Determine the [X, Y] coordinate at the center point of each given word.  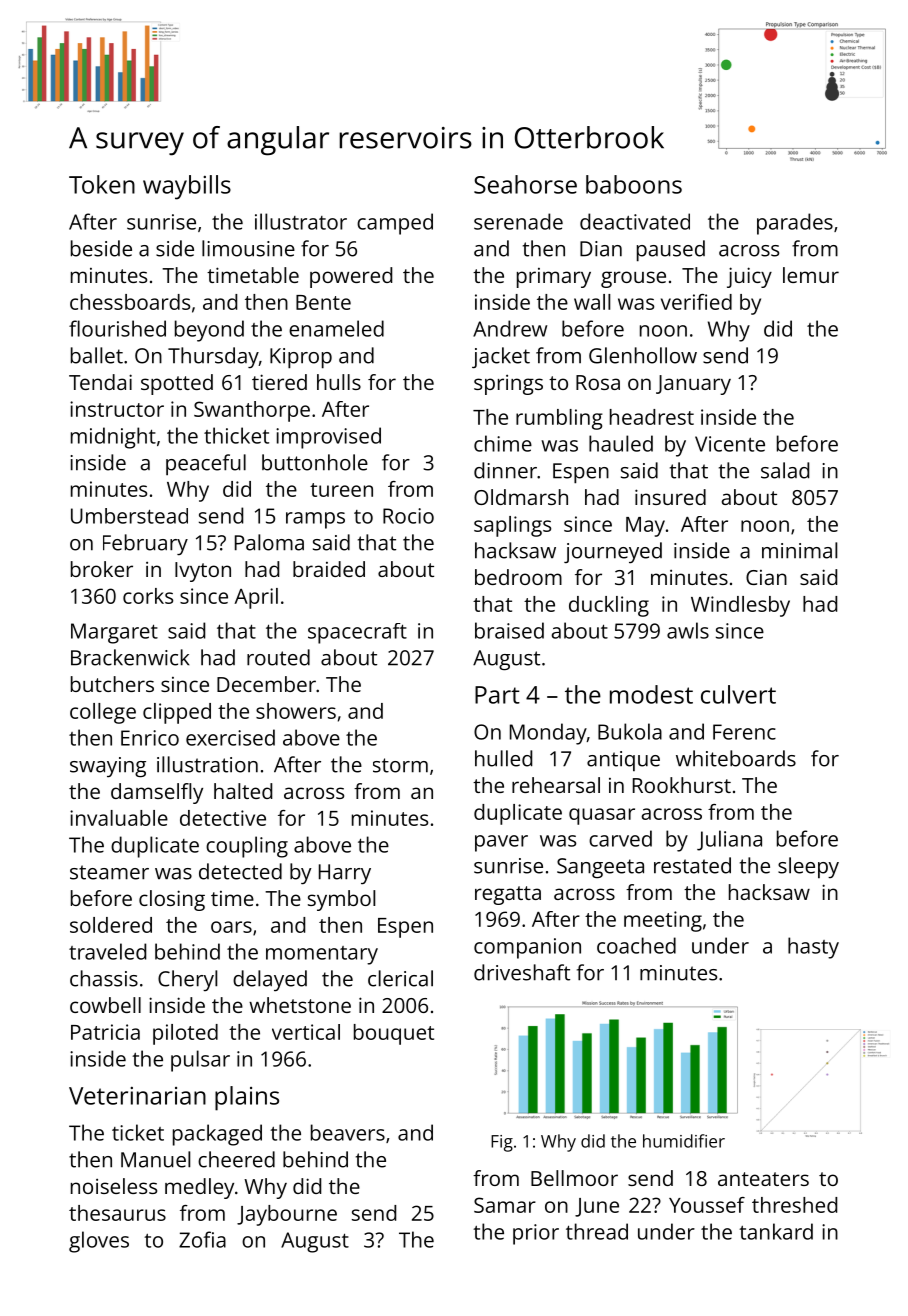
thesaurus [117, 1213]
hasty [813, 948]
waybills [187, 187]
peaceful [206, 464]
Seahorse [525, 184]
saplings [512, 526]
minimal [799, 550]
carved [620, 838]
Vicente [730, 444]
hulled [503, 758]
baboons [634, 184]
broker [102, 569]
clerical [400, 978]
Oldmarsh [521, 497]
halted [243, 791]
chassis [104, 978]
